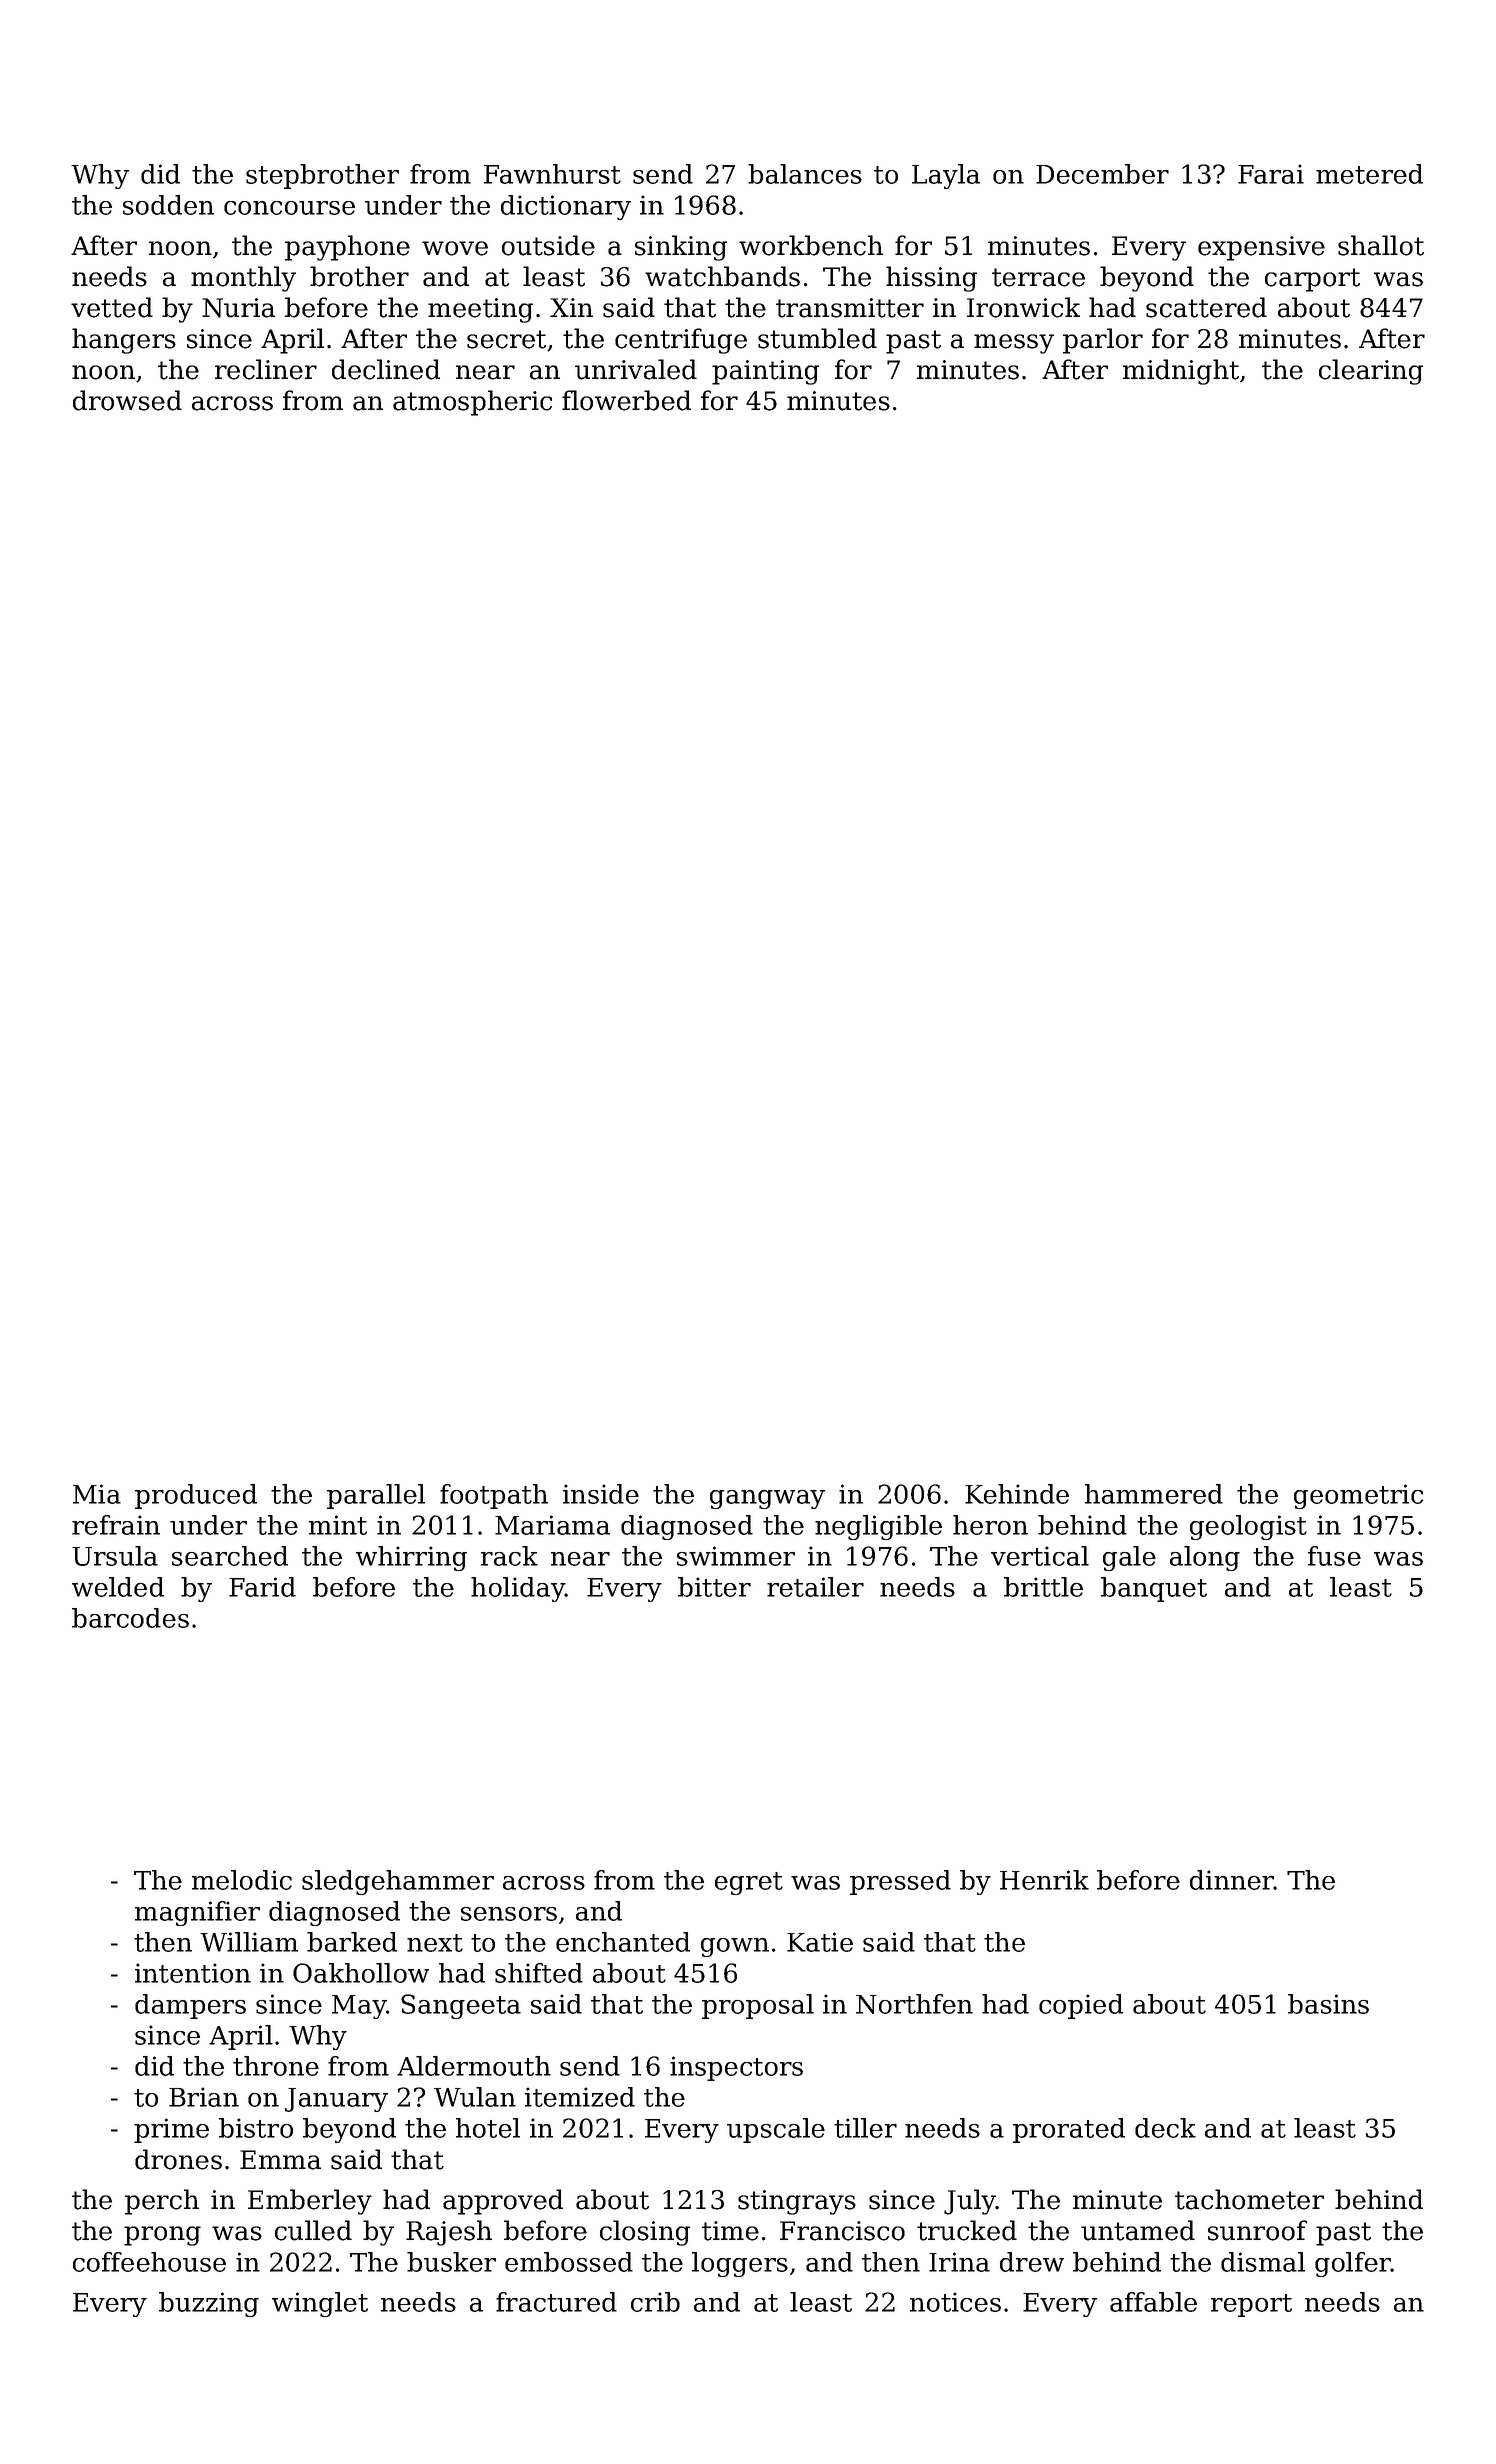 The width and height of the screenshot is (1496, 2464). What do you see at coordinates (1358, 1496) in the screenshot?
I see `geometric` at bounding box center [1358, 1496].
